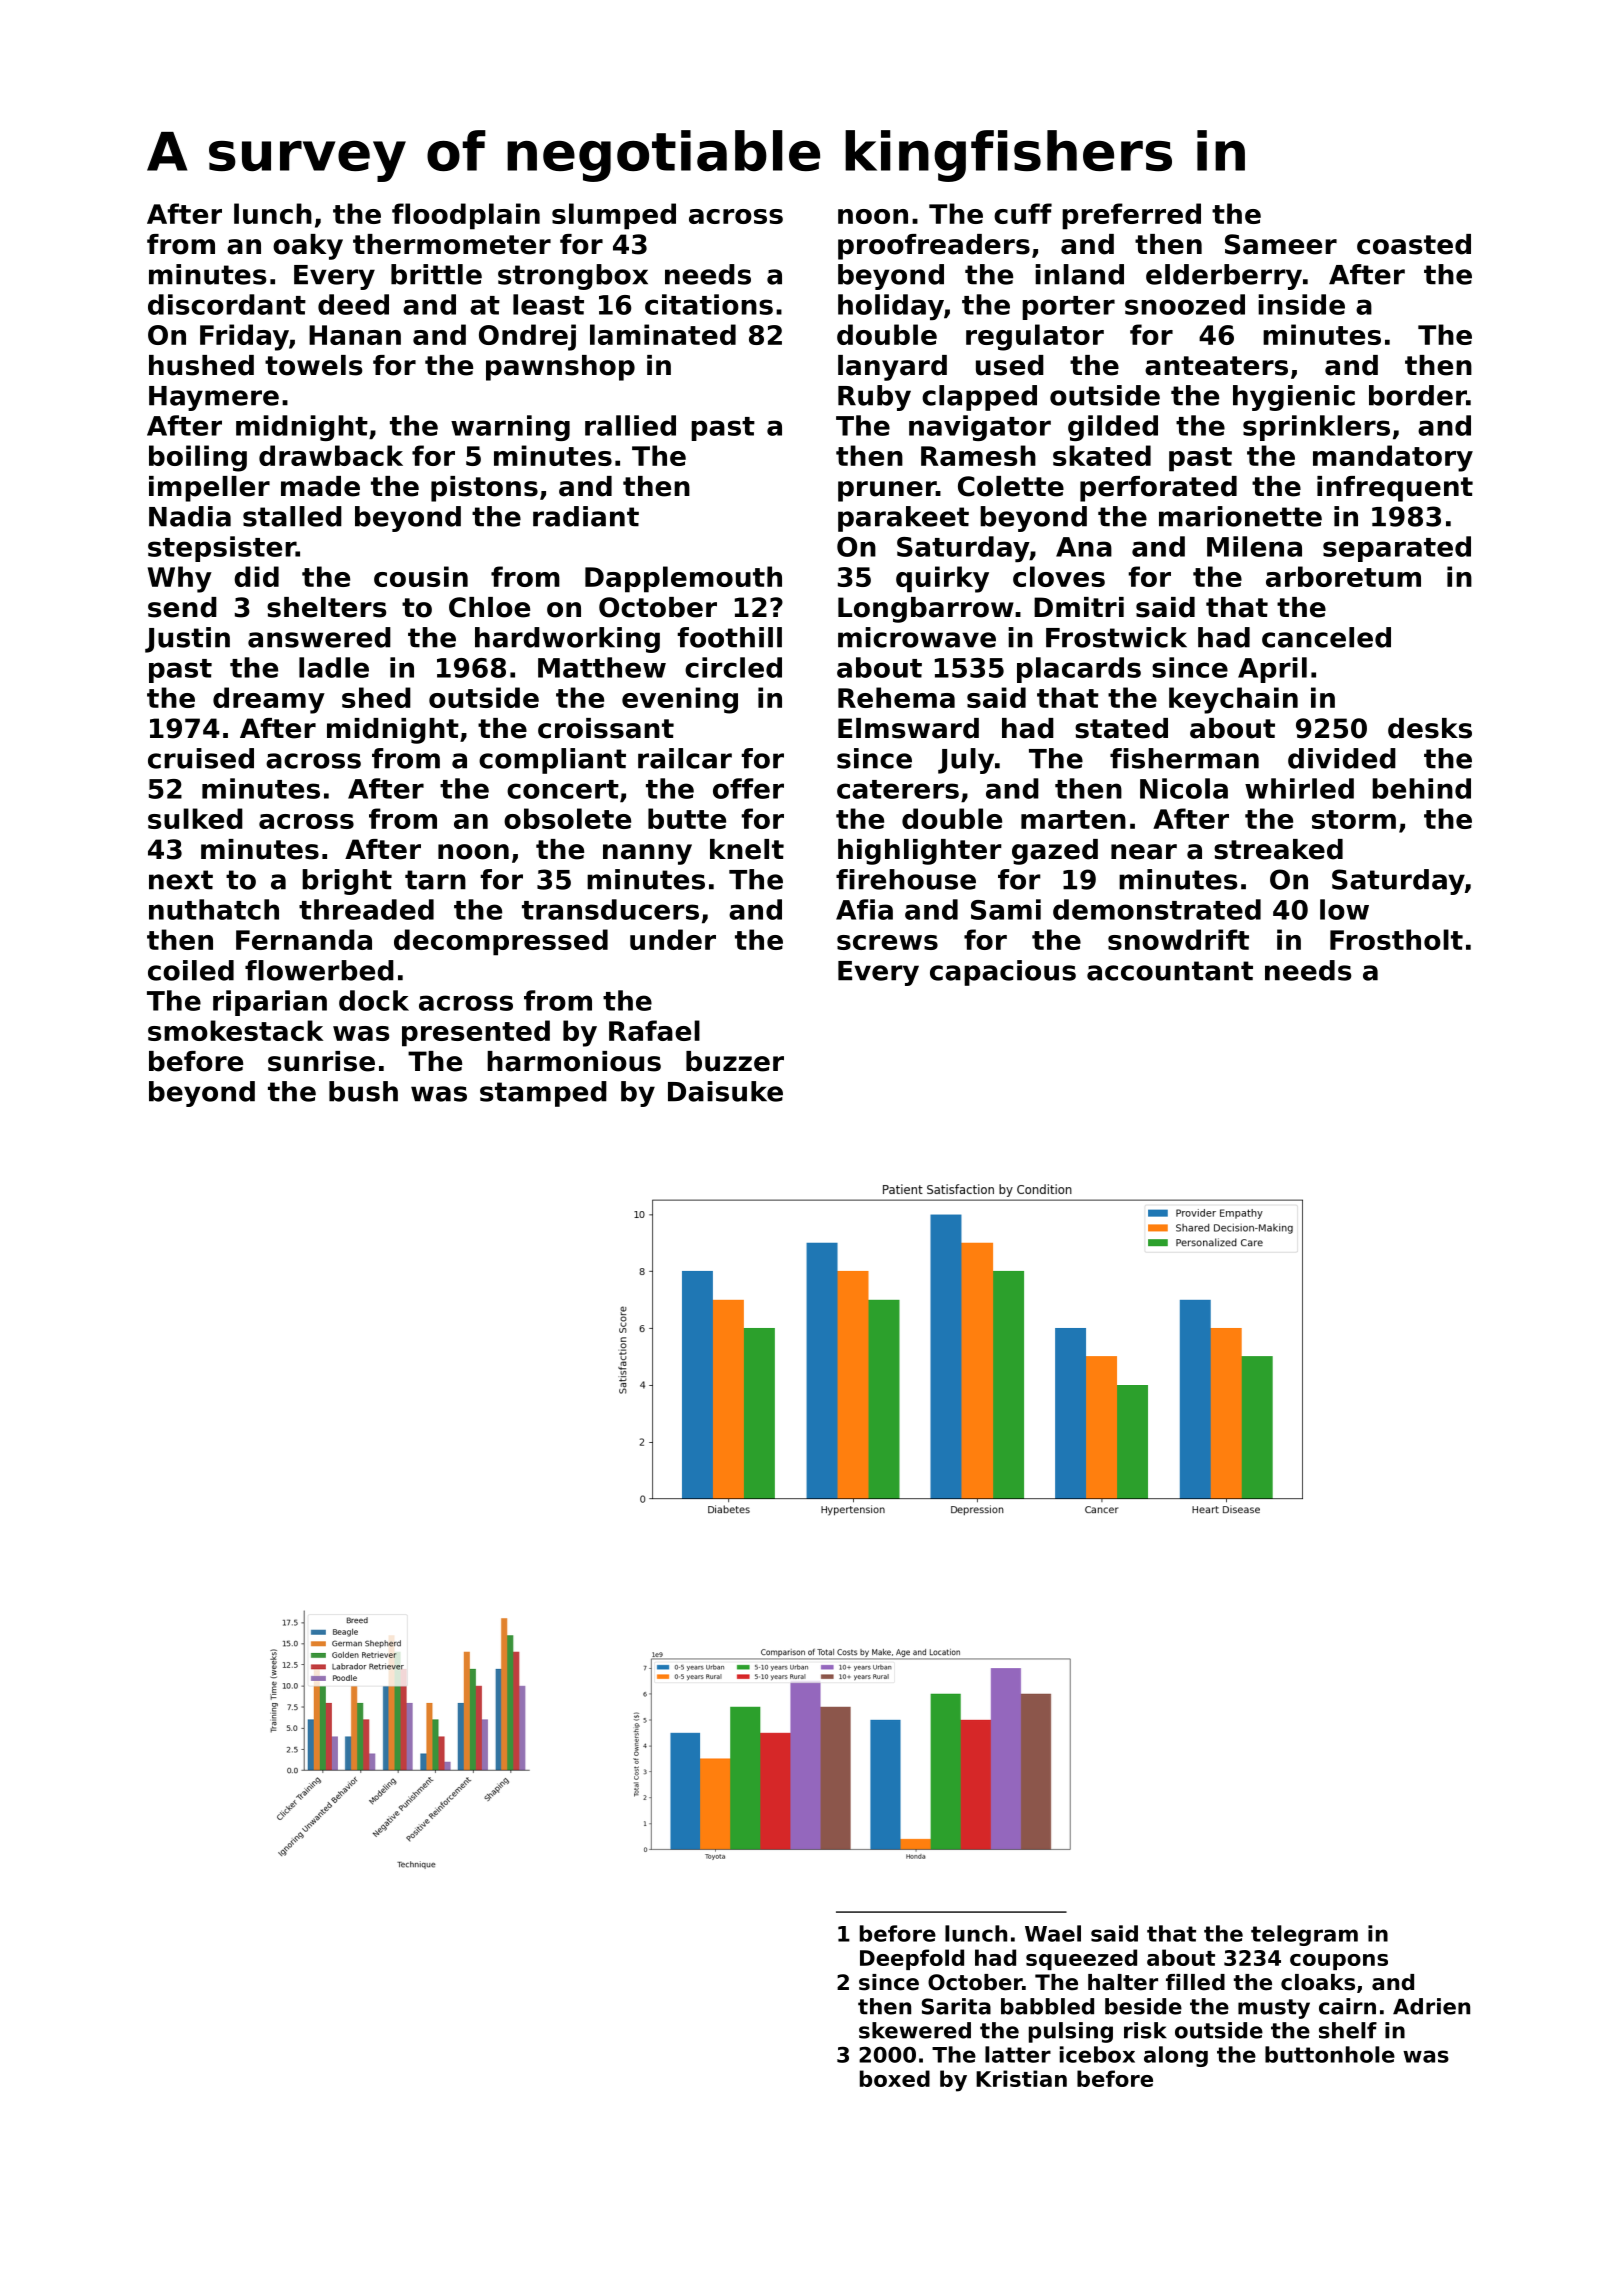  What do you see at coordinates (895, 2078) in the document?
I see `boxed` at bounding box center [895, 2078].
